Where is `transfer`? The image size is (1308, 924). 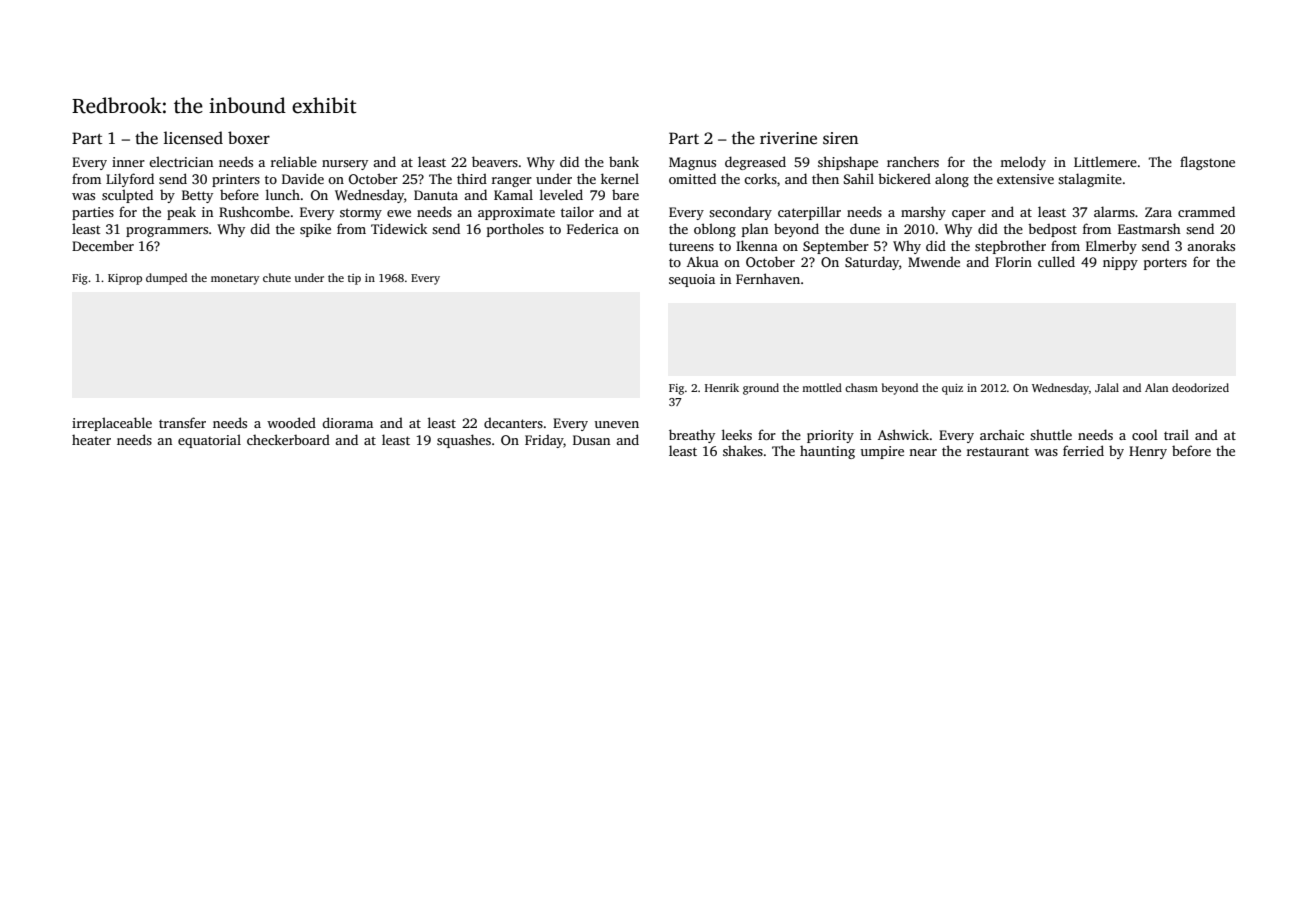 transfer is located at coordinates (182, 422).
